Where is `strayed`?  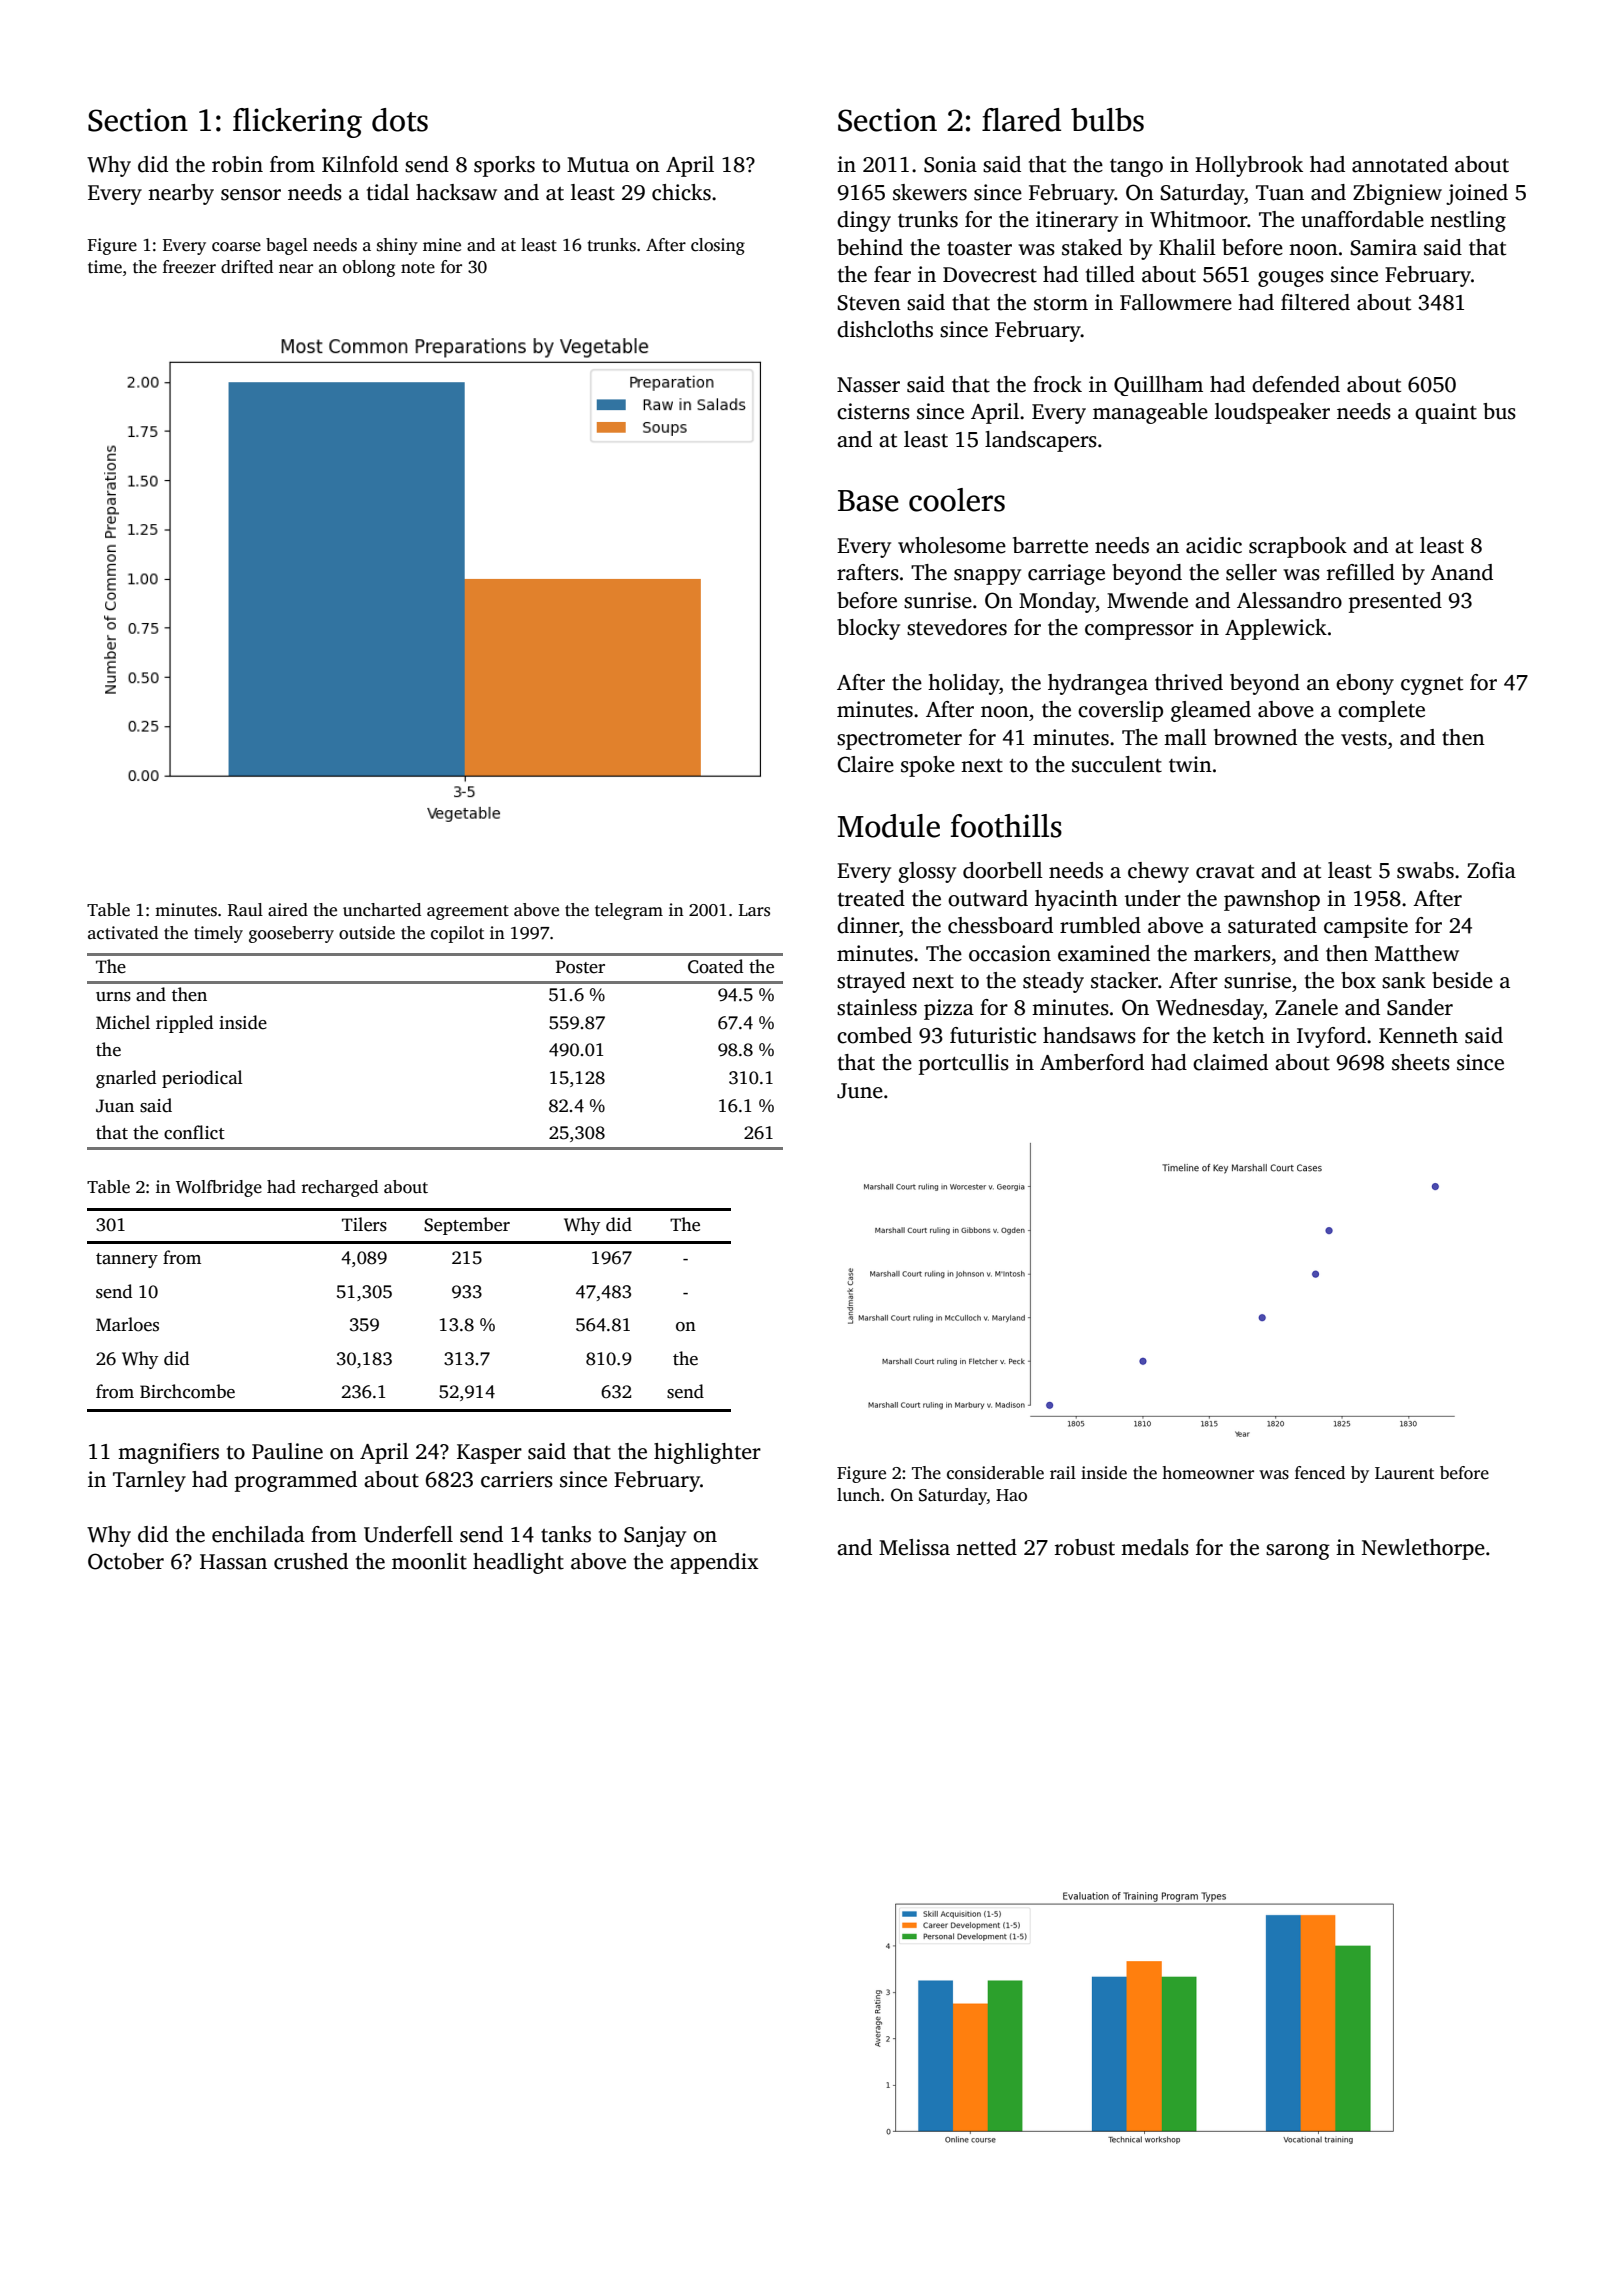 strayed is located at coordinates (871, 982).
